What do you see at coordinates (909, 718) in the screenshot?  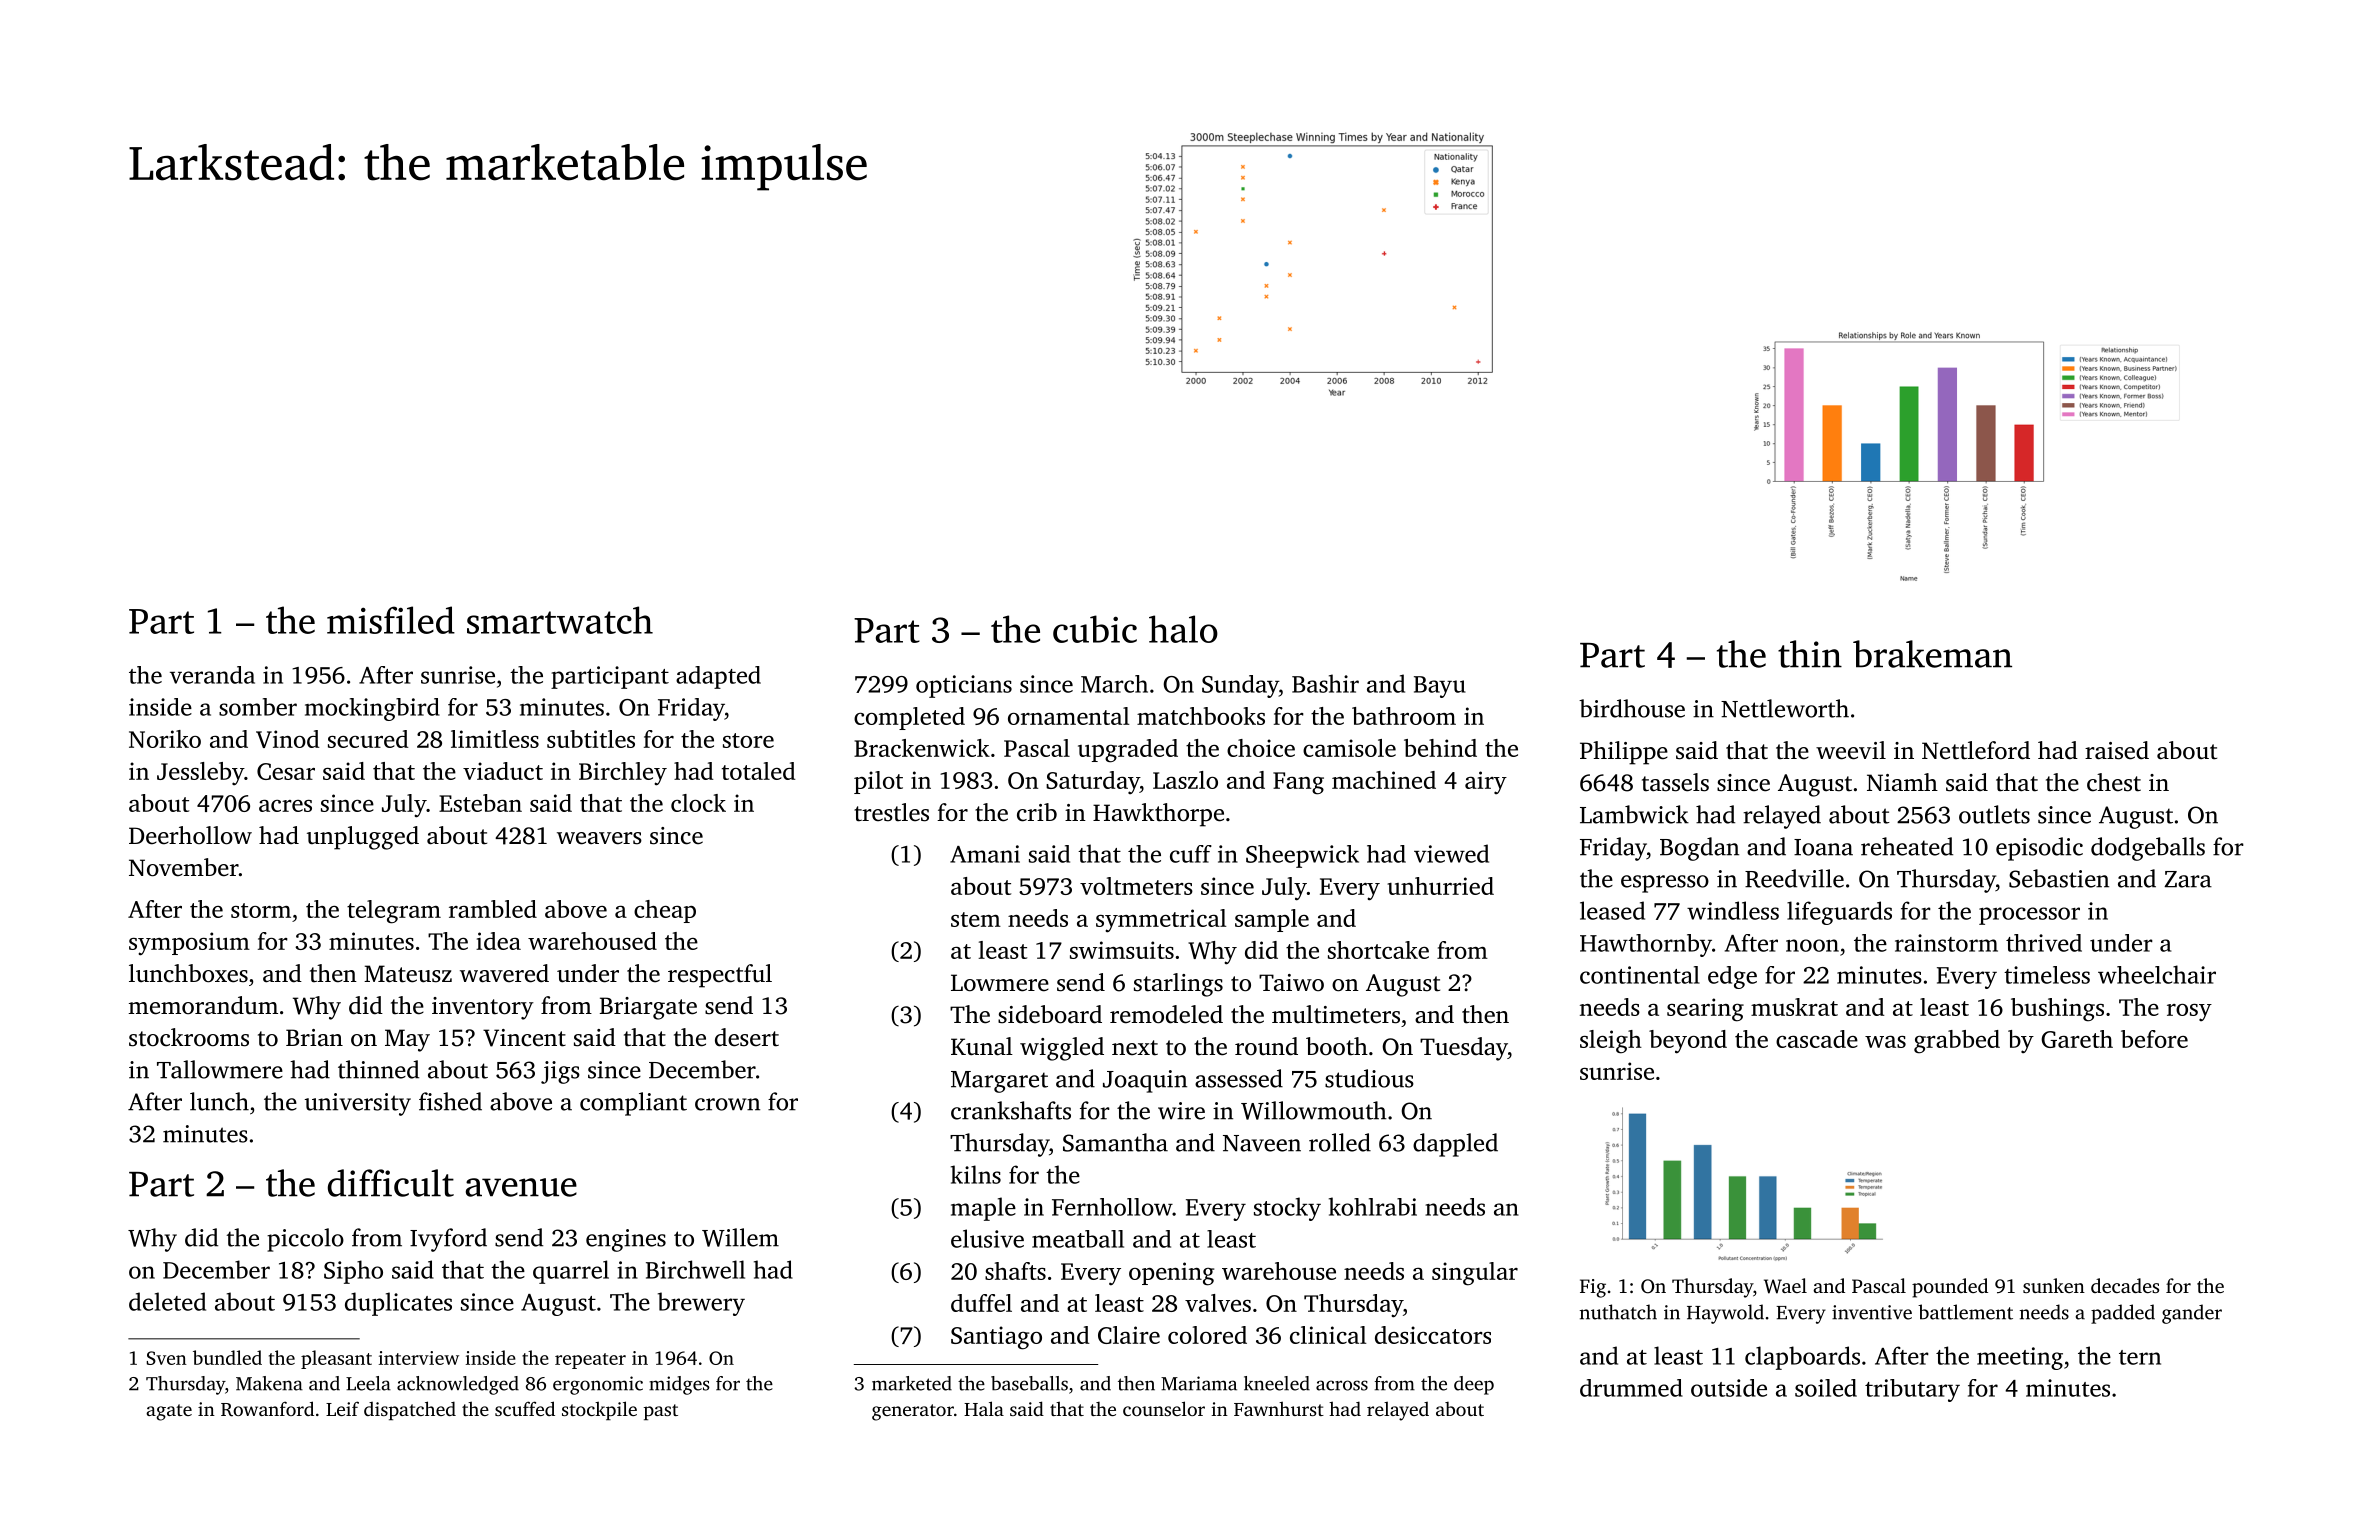 I see `completed` at bounding box center [909, 718].
